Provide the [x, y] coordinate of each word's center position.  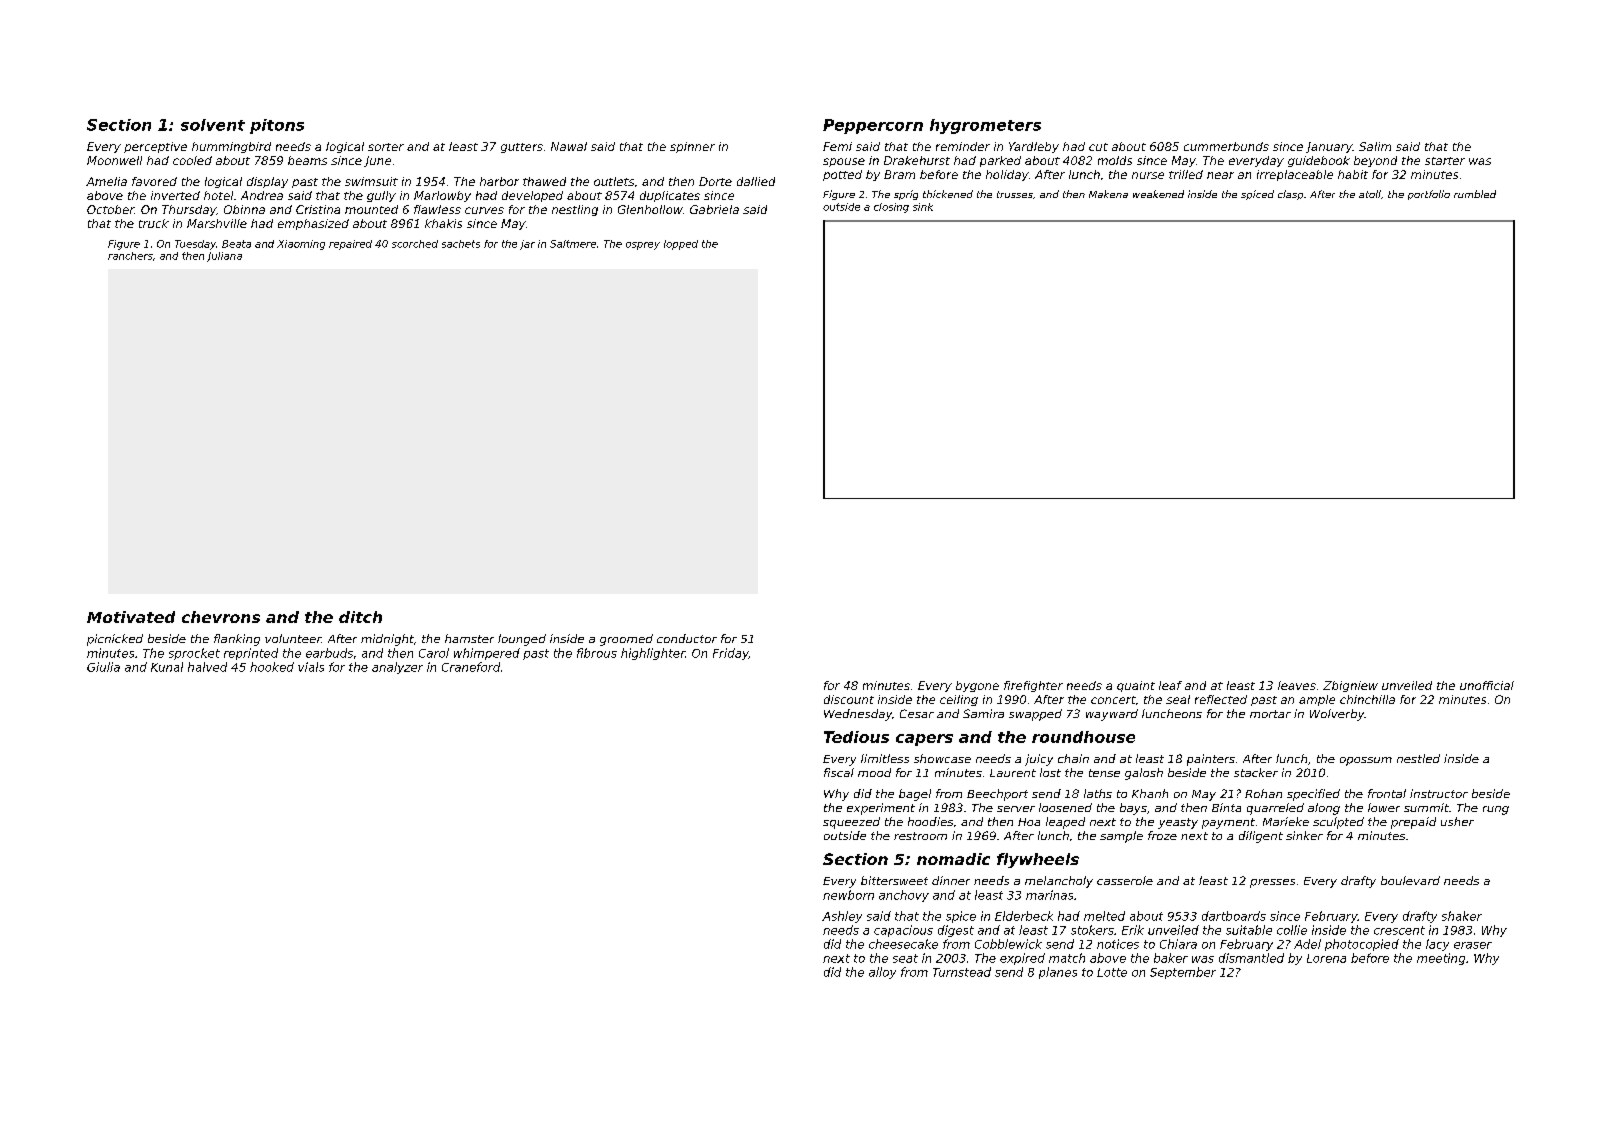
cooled [192, 160]
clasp [1290, 195]
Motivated [131, 617]
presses [1272, 883]
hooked [272, 667]
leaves [1297, 685]
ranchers [130, 256]
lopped [681, 245]
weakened [1158, 194]
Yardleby [1034, 147]
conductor [687, 638]
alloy [882, 973]
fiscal [839, 772]
